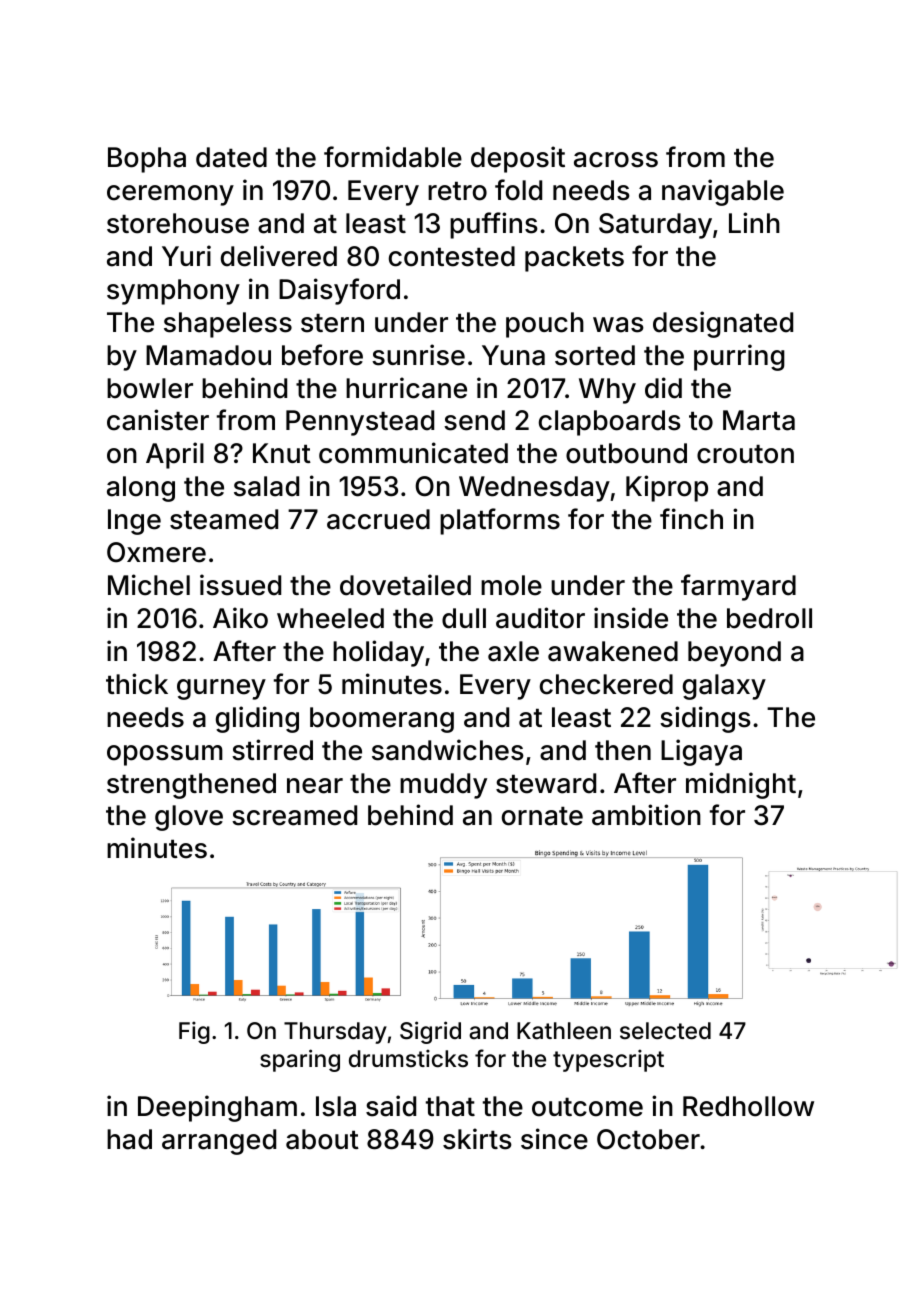 The width and height of the page is (924, 1311). Describe the element at coordinates (665, 1031) in the page. I see `selected` at that location.
